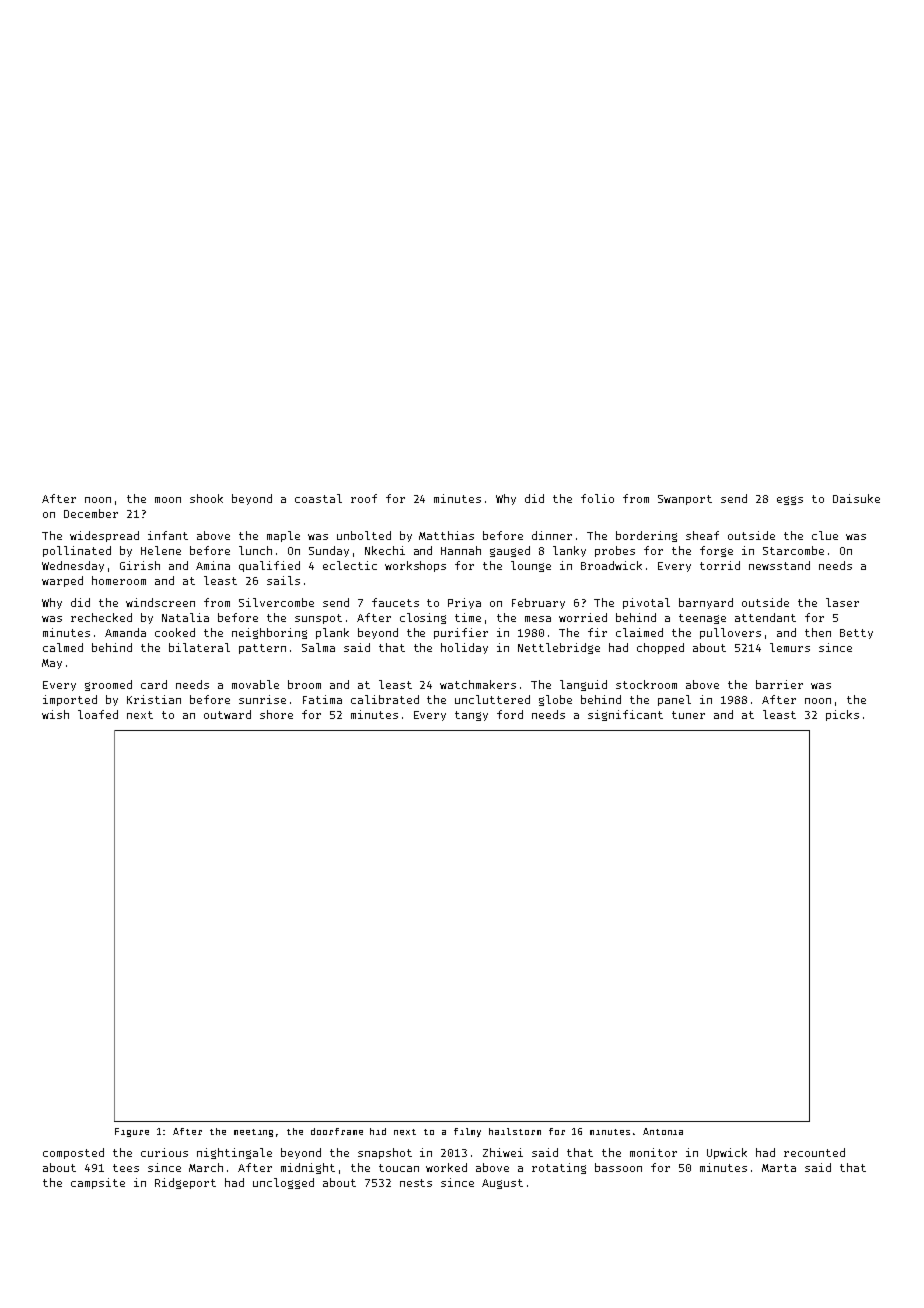 The height and width of the page is (1308, 924). I want to click on hailstorm, so click(515, 1131).
